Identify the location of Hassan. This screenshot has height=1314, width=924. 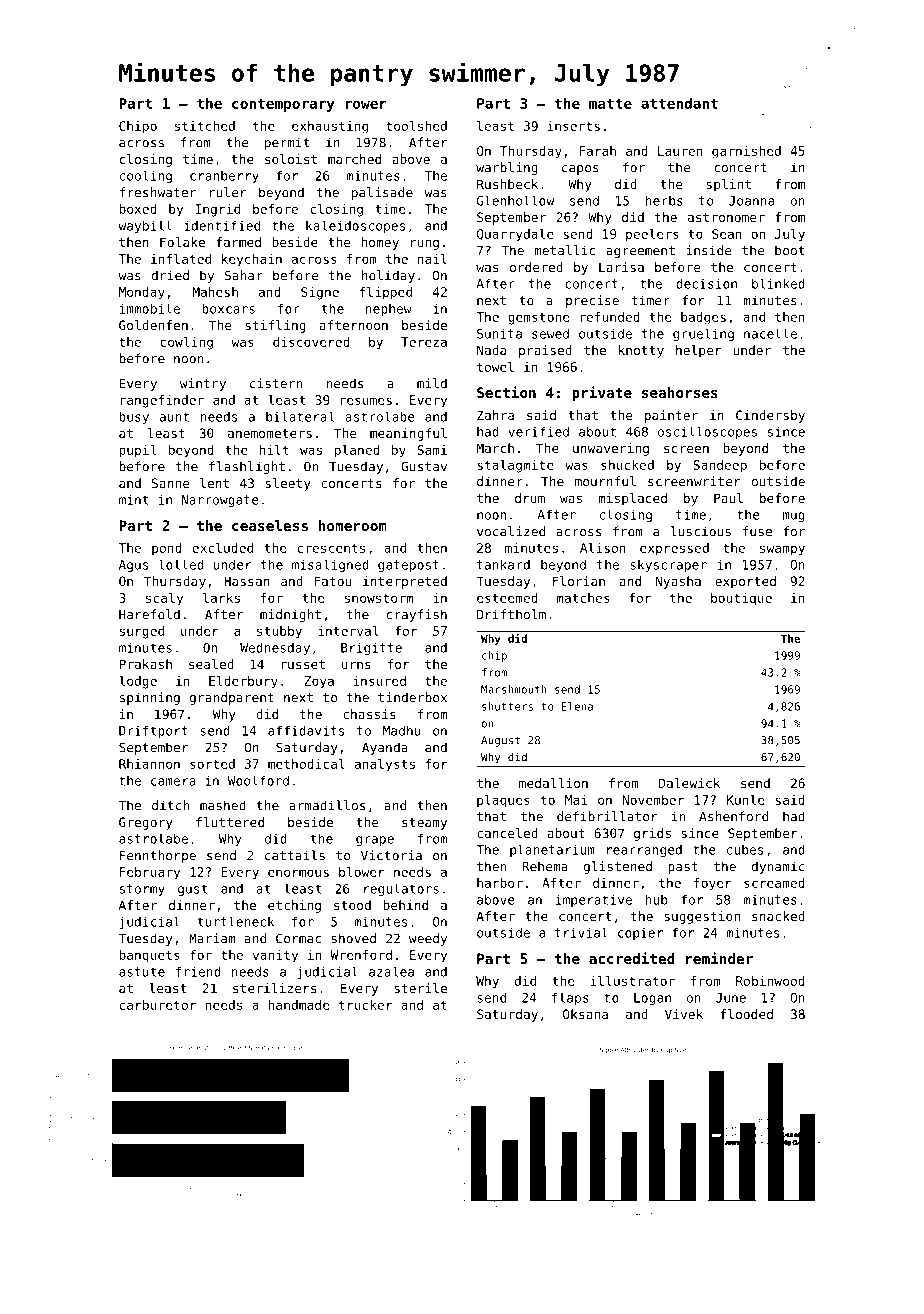
(247, 581).
